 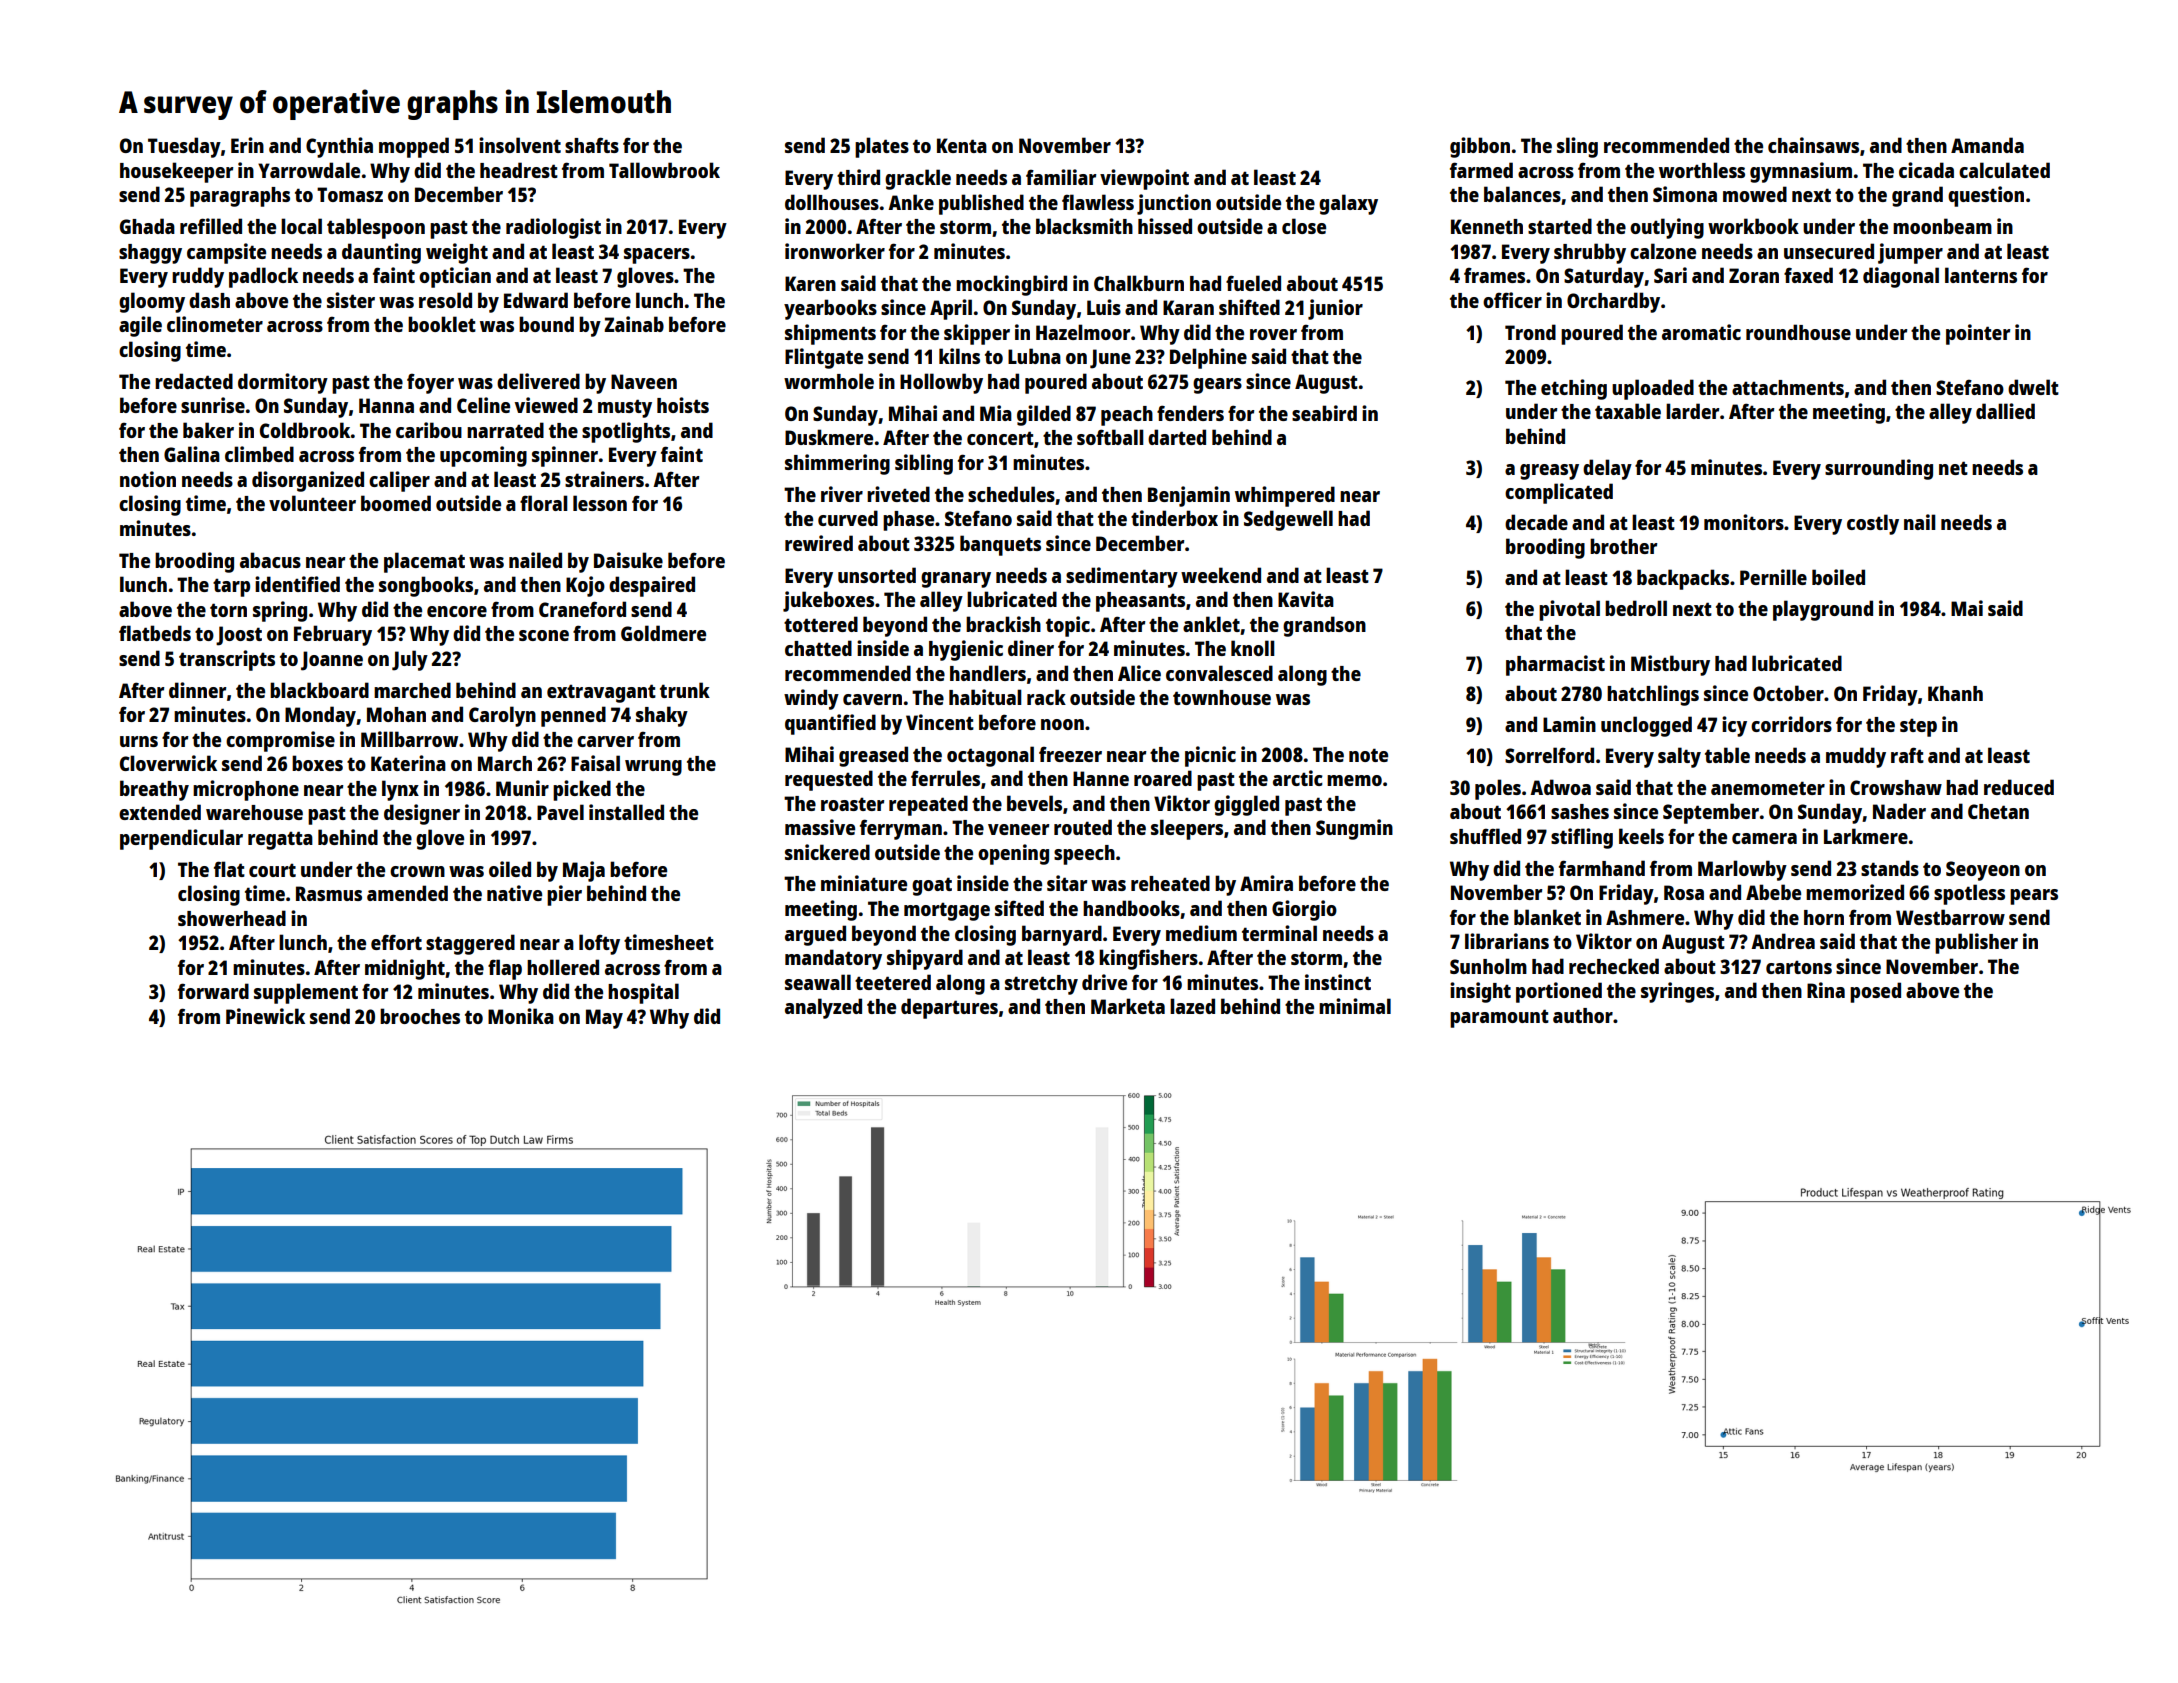 What do you see at coordinates (1577, 147) in the document?
I see `sling` at bounding box center [1577, 147].
